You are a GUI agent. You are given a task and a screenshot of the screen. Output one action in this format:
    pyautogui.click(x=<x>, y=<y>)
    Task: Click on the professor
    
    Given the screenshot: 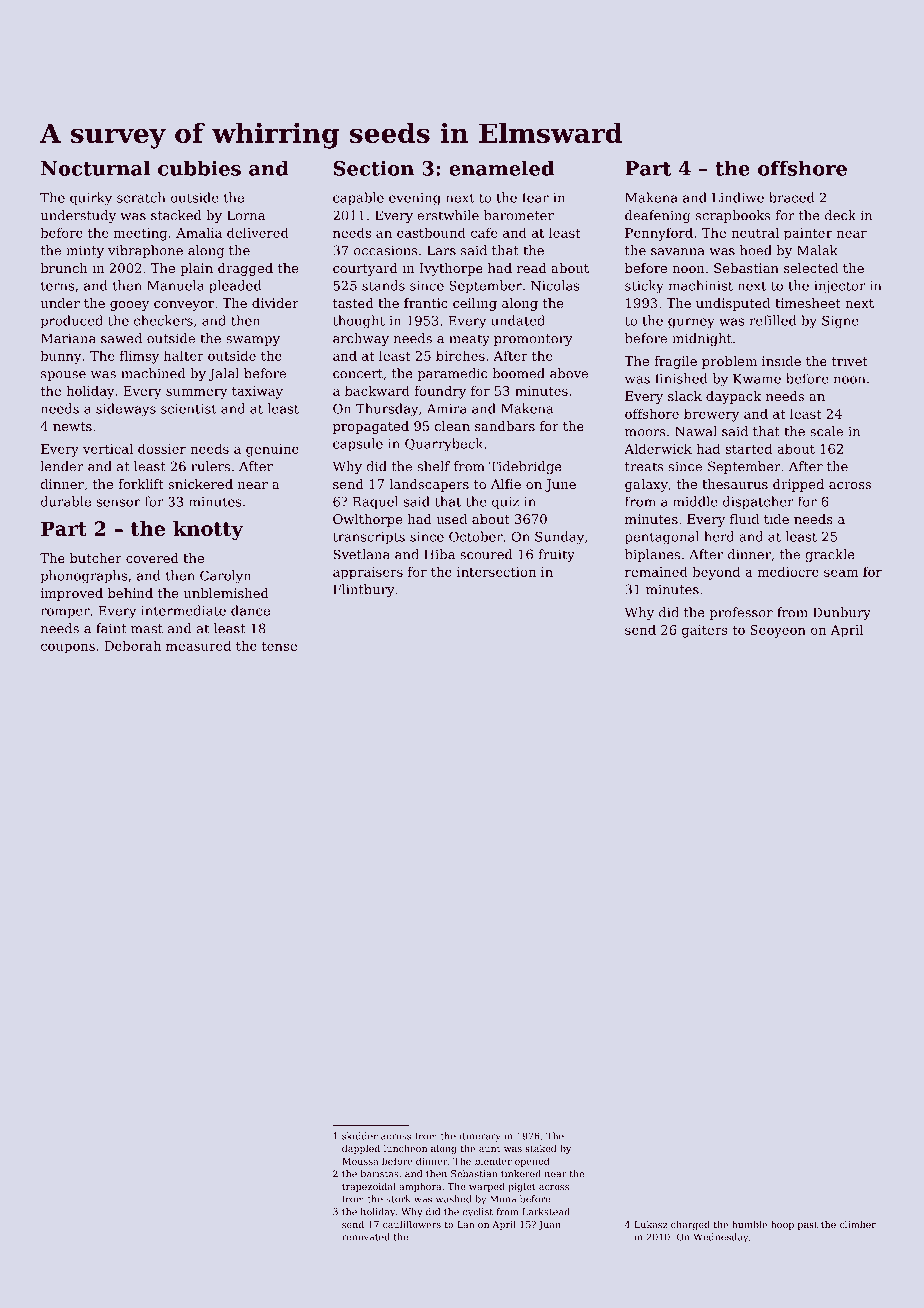 What is the action you would take?
    pyautogui.click(x=741, y=613)
